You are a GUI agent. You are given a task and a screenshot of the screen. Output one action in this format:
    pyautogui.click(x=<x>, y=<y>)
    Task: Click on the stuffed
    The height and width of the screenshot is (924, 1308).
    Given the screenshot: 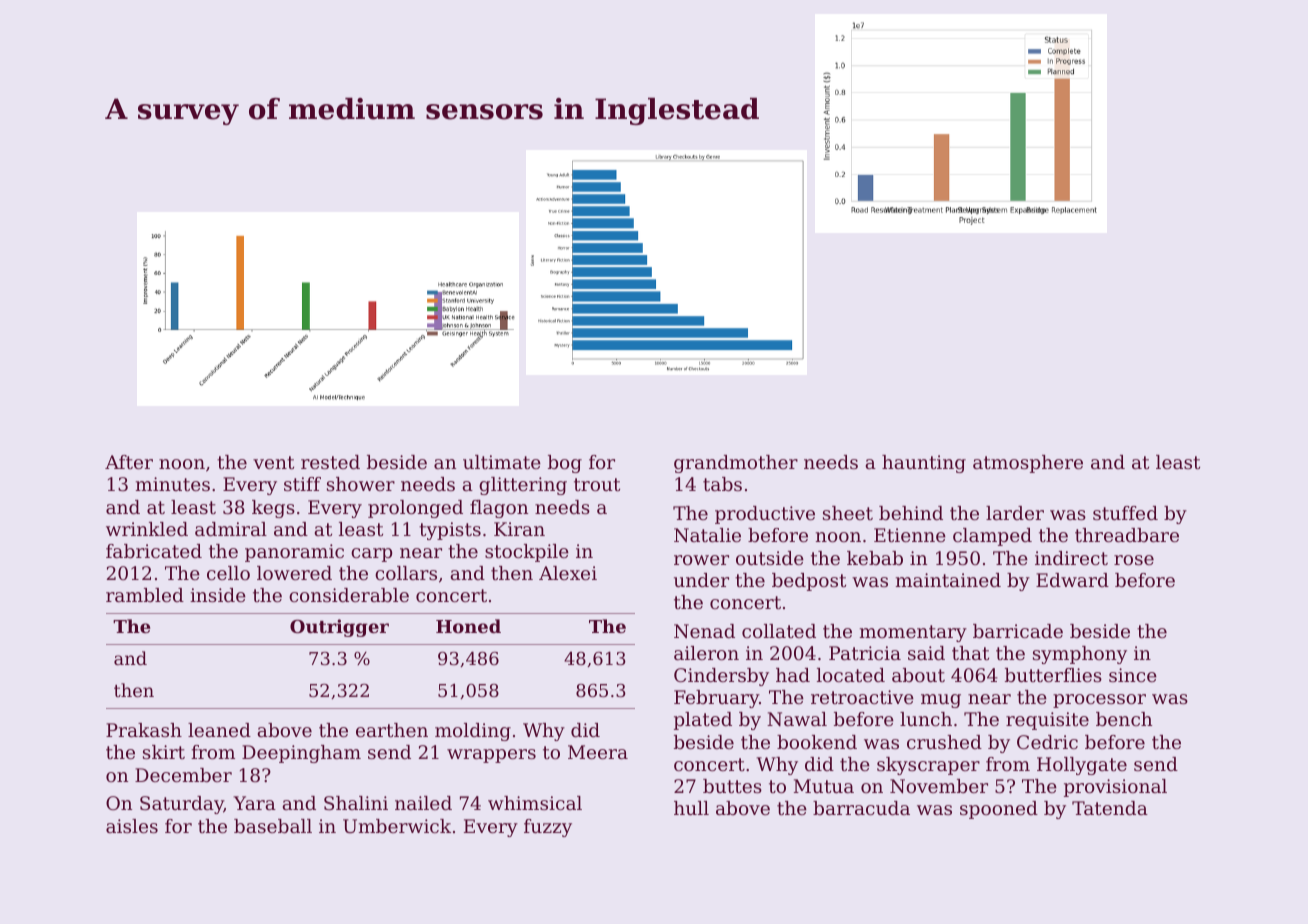 What is the action you would take?
    pyautogui.click(x=1125, y=513)
